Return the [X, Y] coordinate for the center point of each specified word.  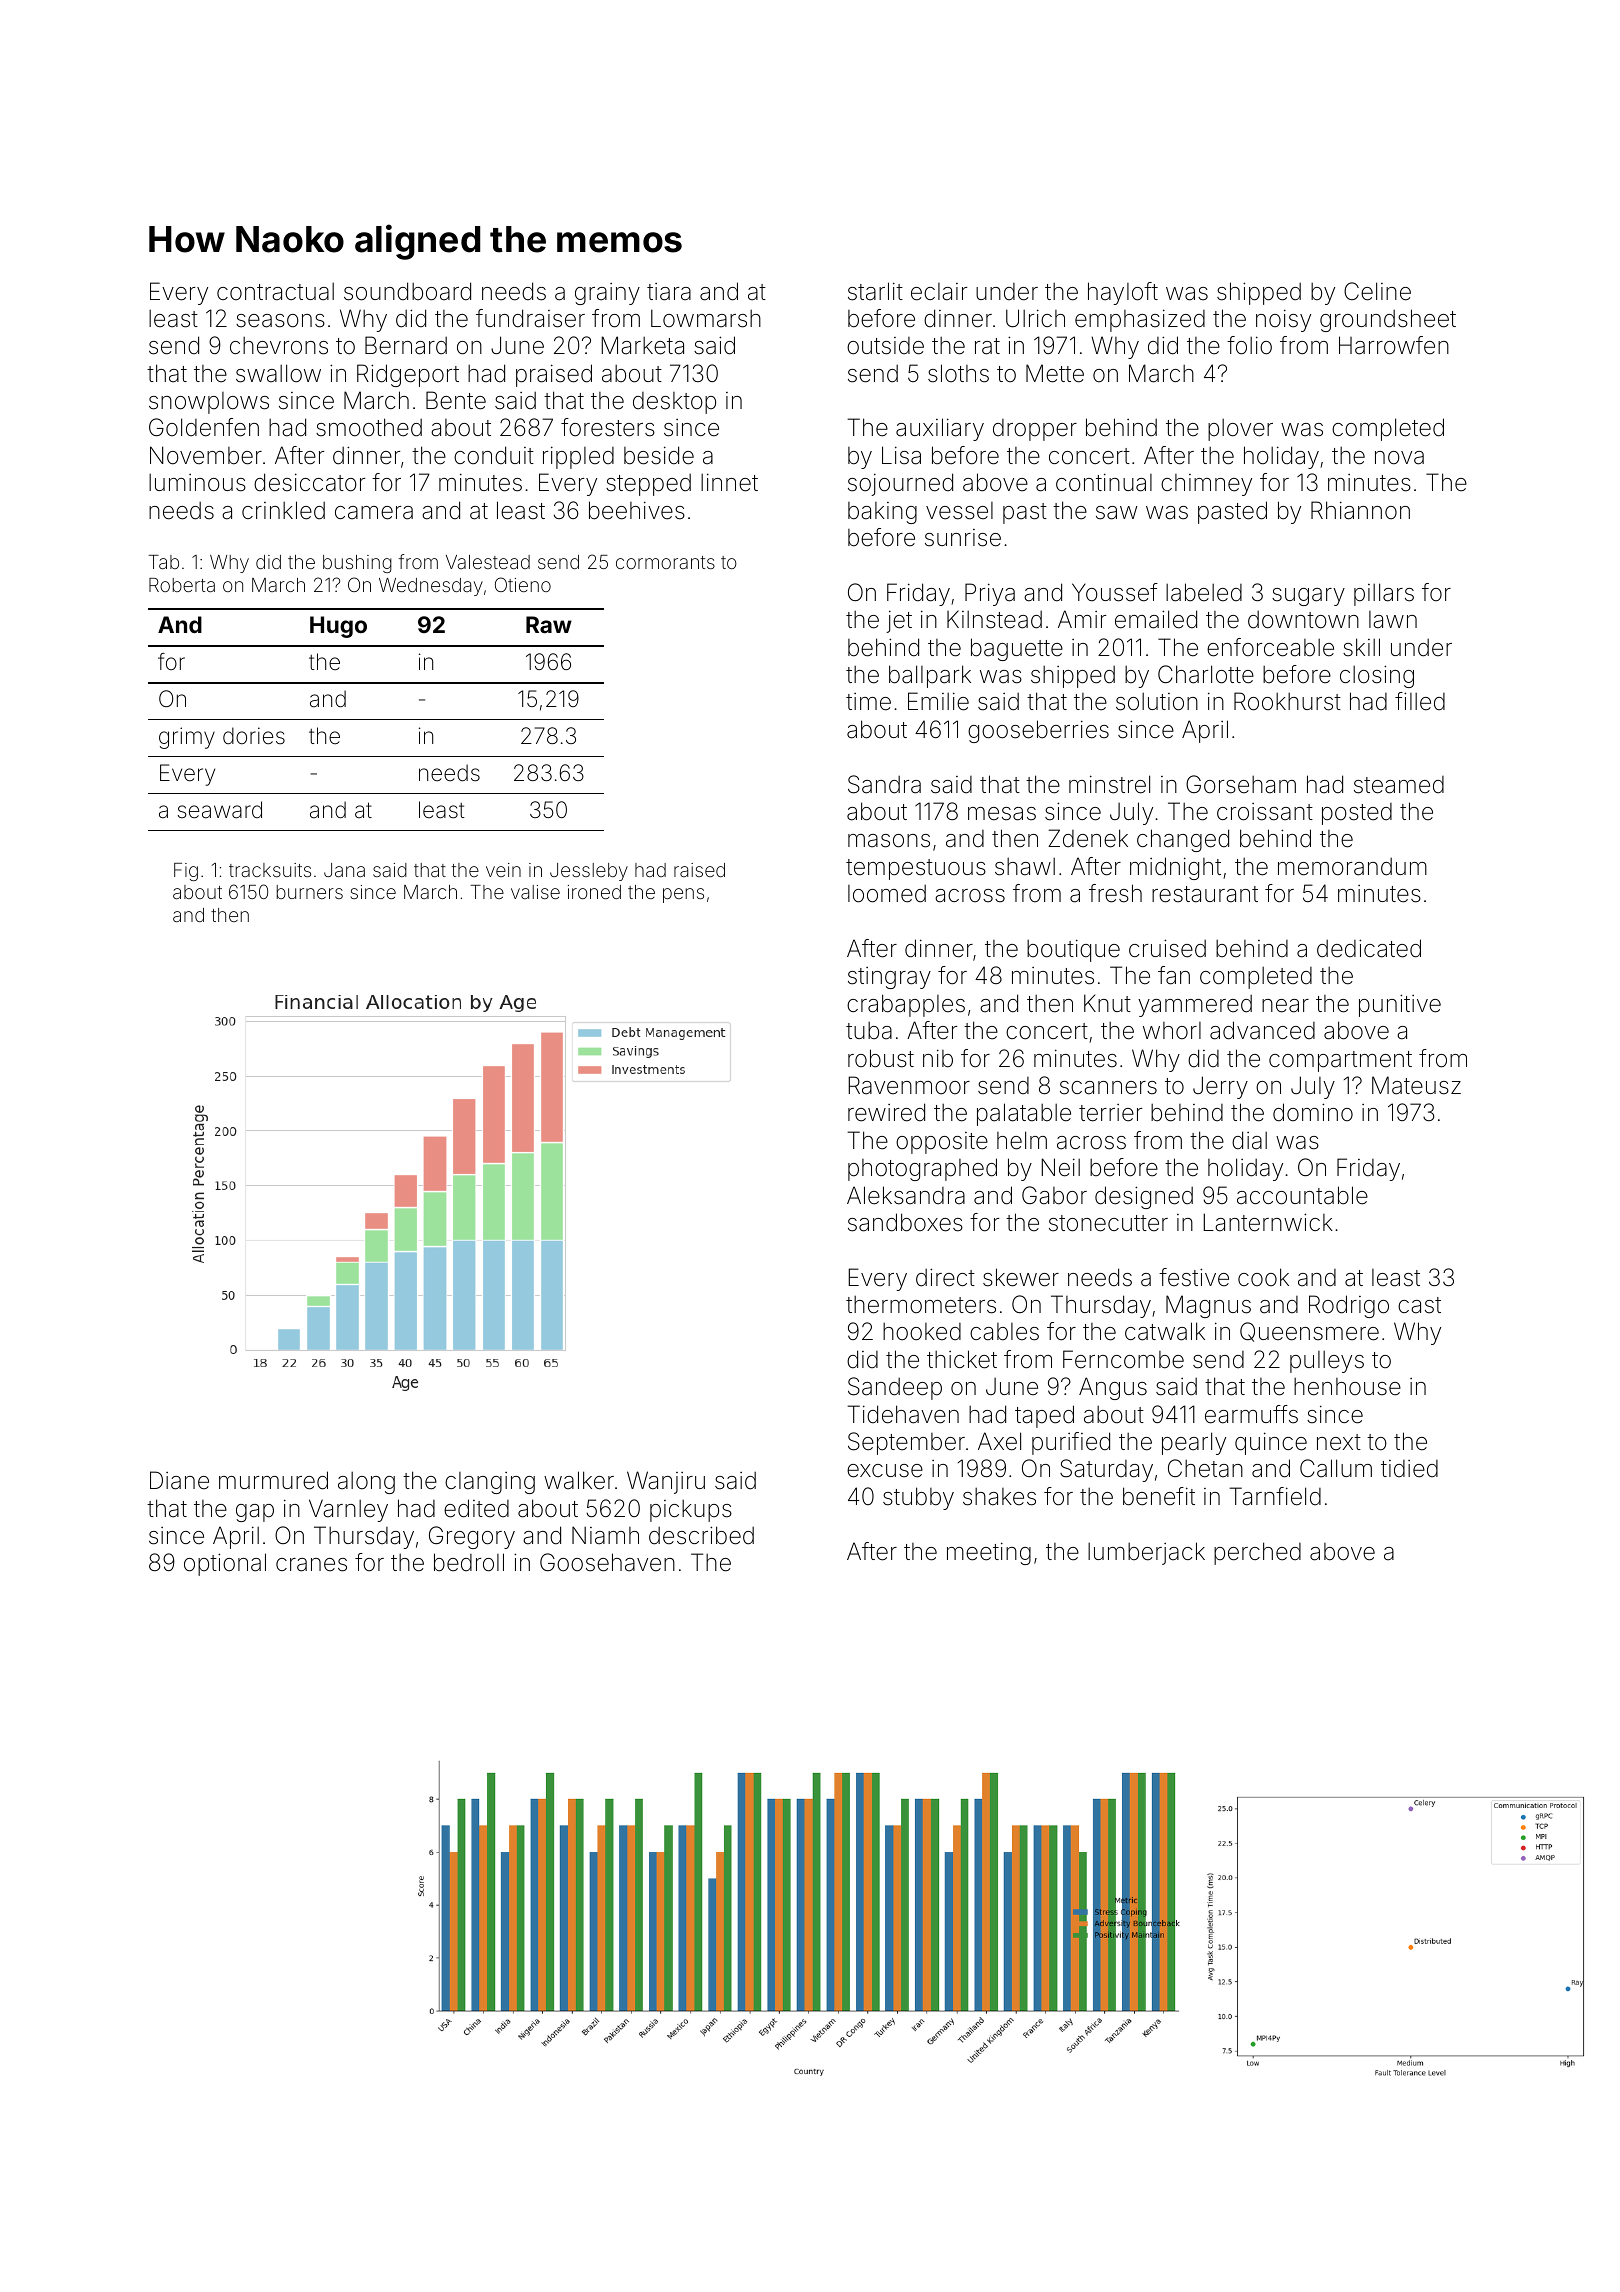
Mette [1055, 373]
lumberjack [1146, 1553]
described [701, 1535]
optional [225, 1564]
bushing [357, 564]
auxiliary [940, 429]
